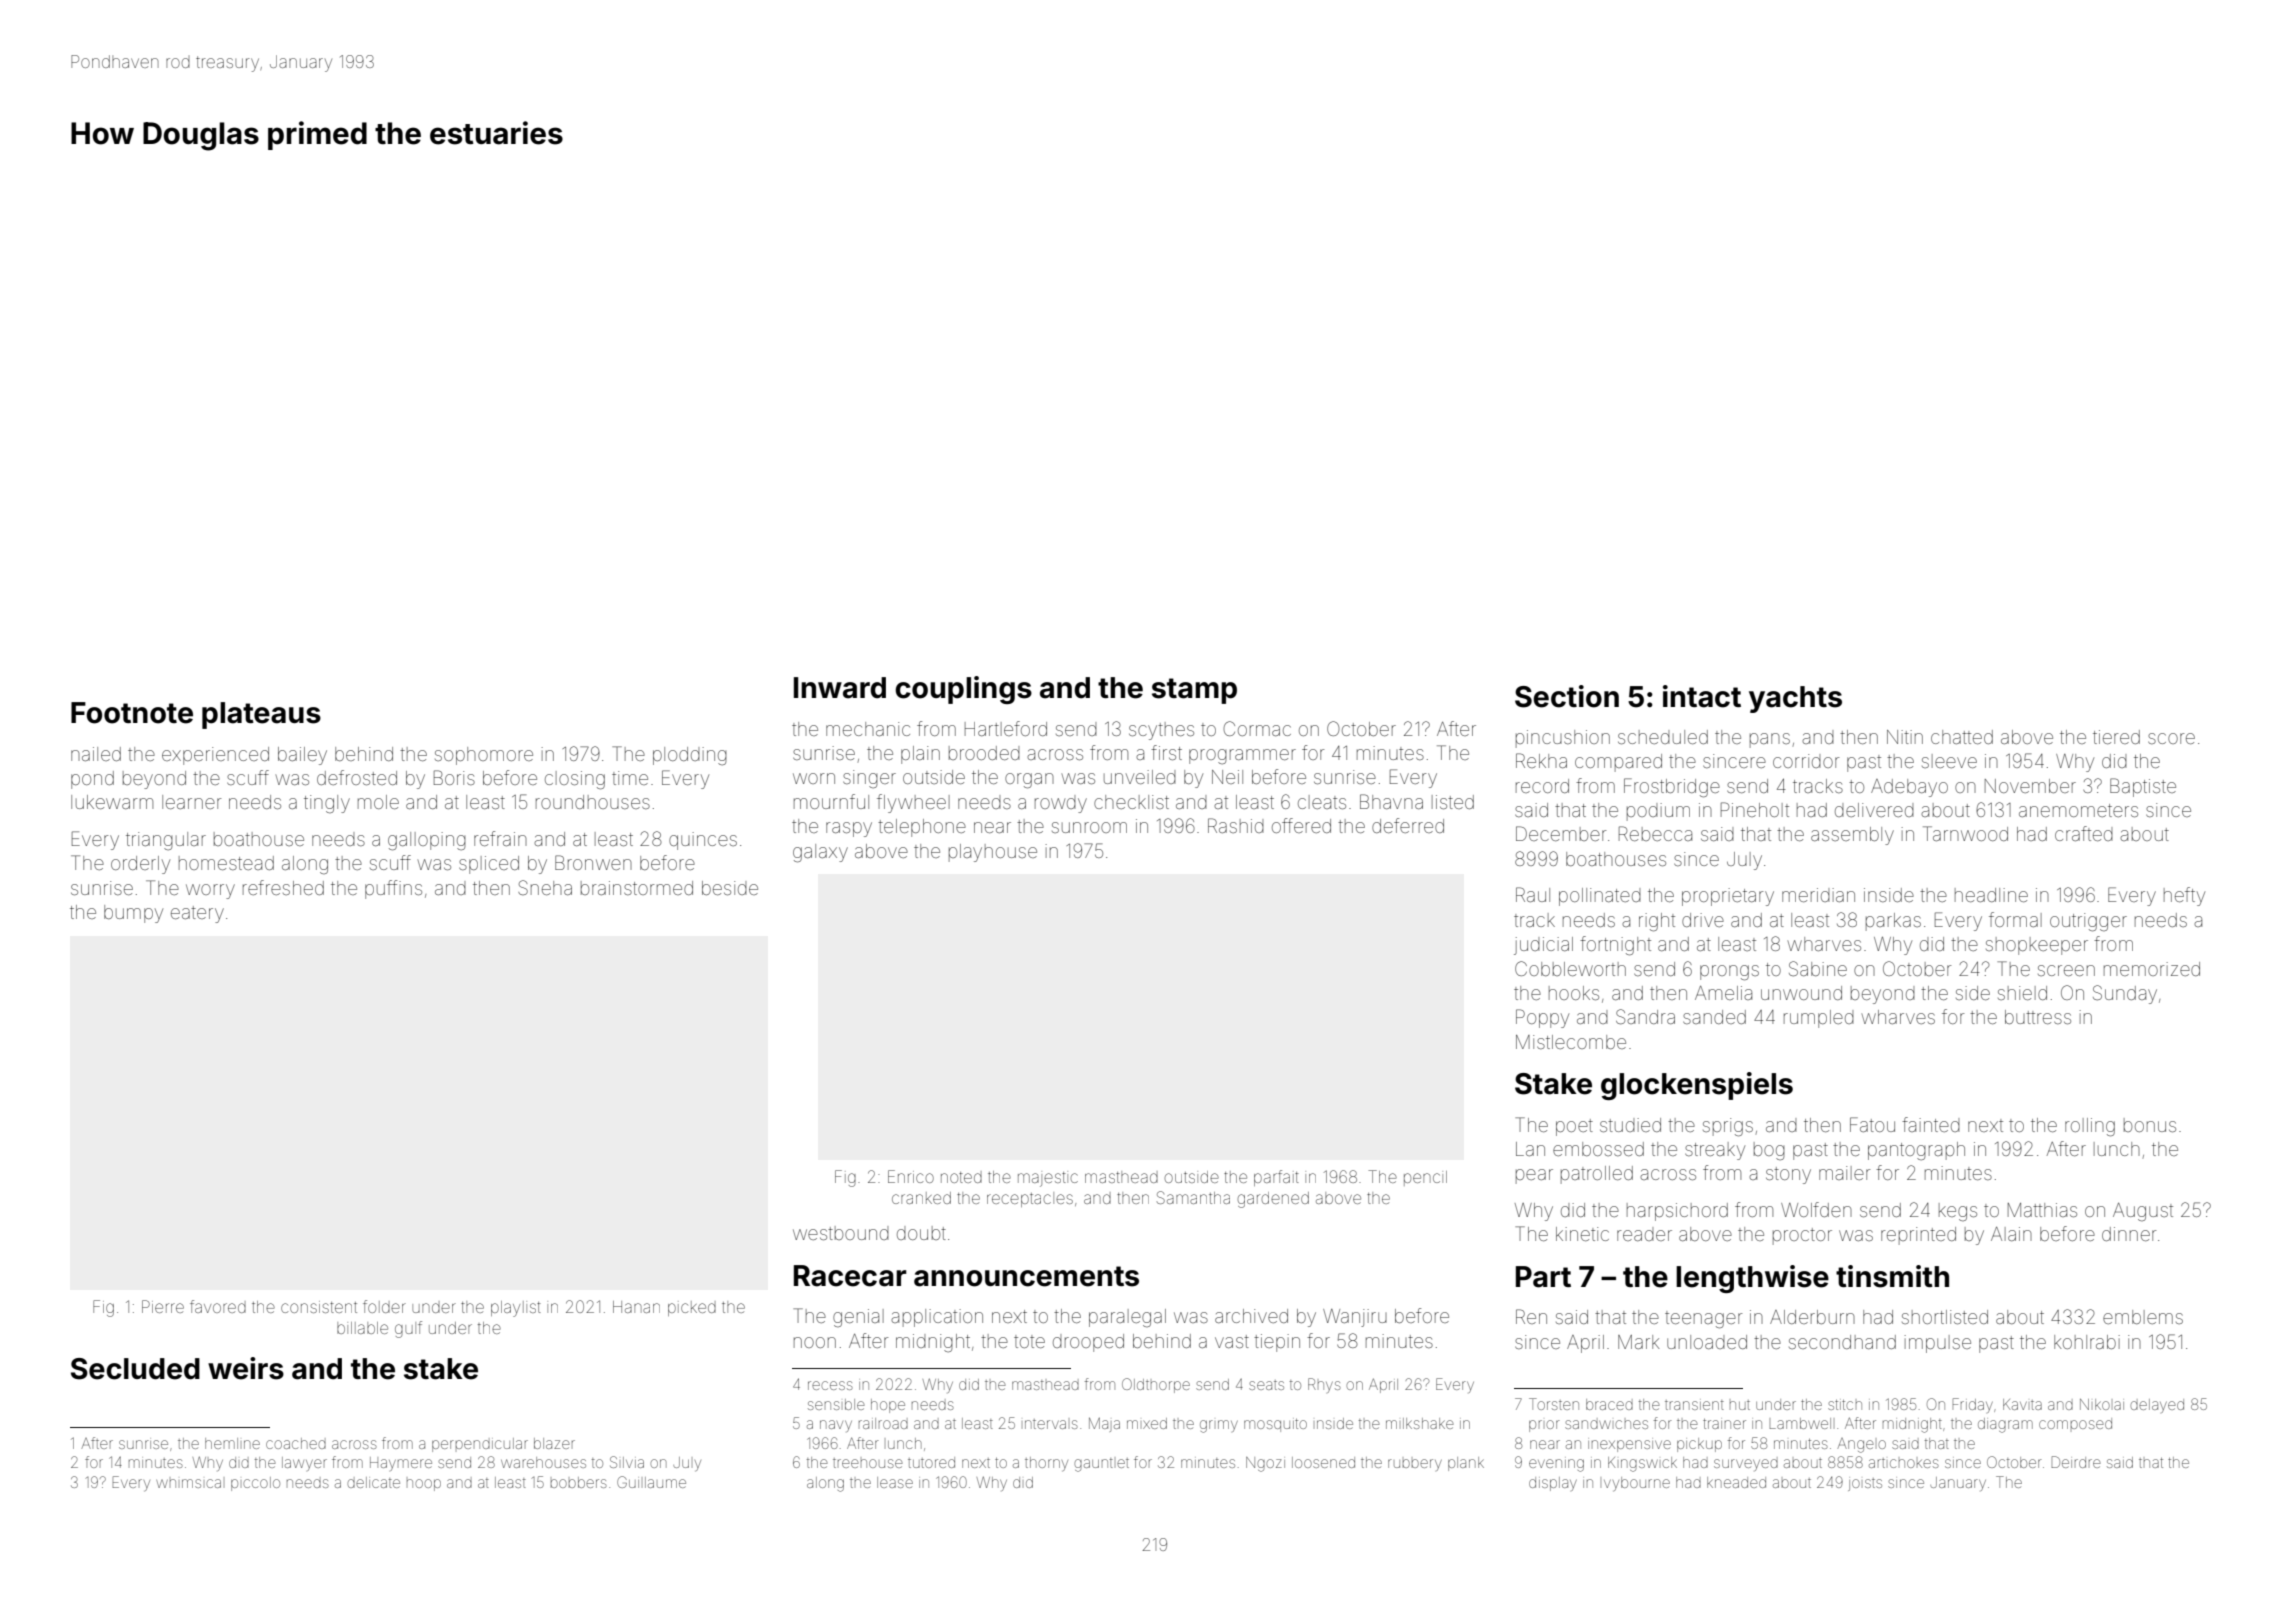 The height and width of the screenshot is (1614, 2282). I want to click on mechanic, so click(868, 729).
